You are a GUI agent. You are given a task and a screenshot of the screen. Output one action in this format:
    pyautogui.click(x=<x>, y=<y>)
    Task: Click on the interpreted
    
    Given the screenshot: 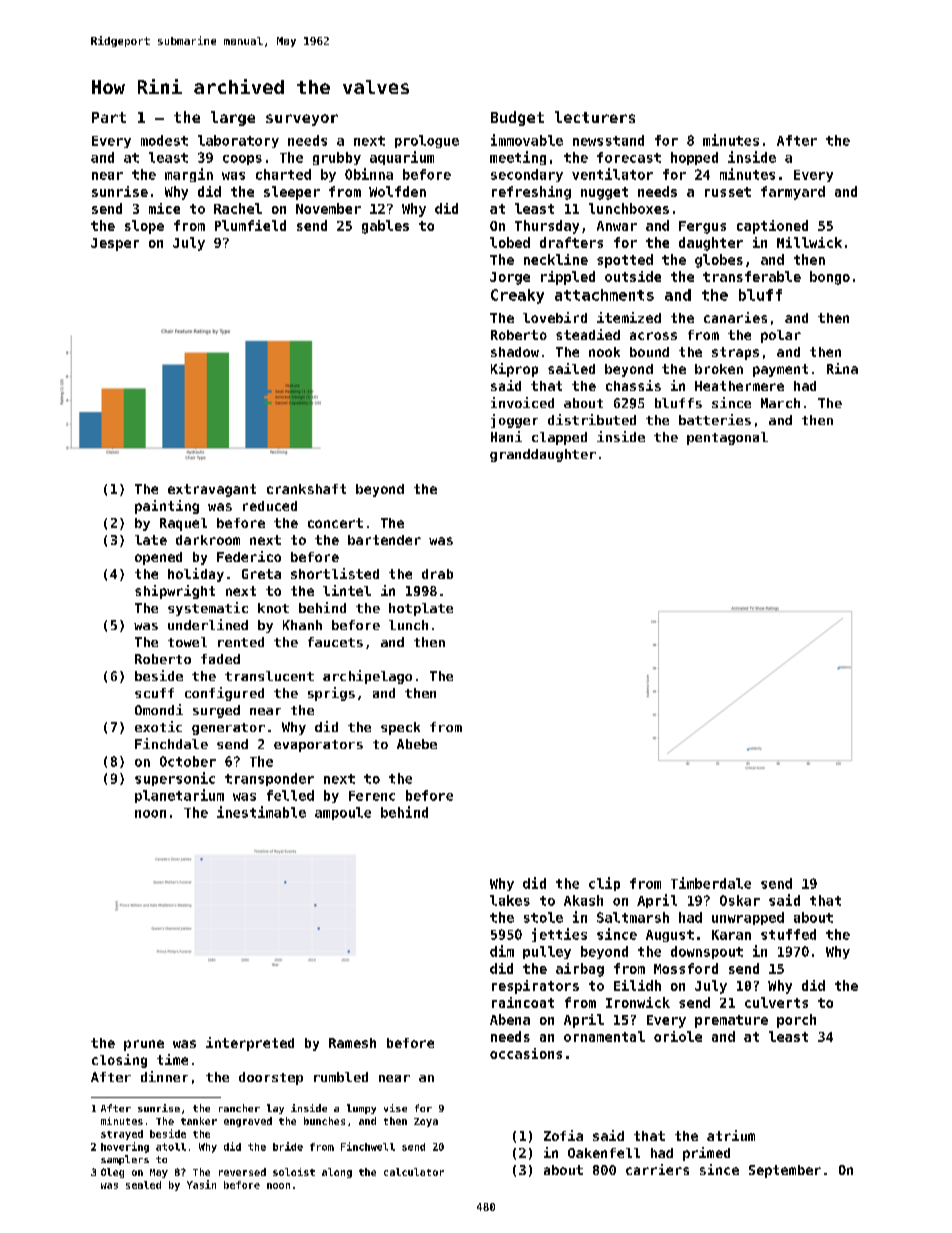 What is the action you would take?
    pyautogui.click(x=250, y=1044)
